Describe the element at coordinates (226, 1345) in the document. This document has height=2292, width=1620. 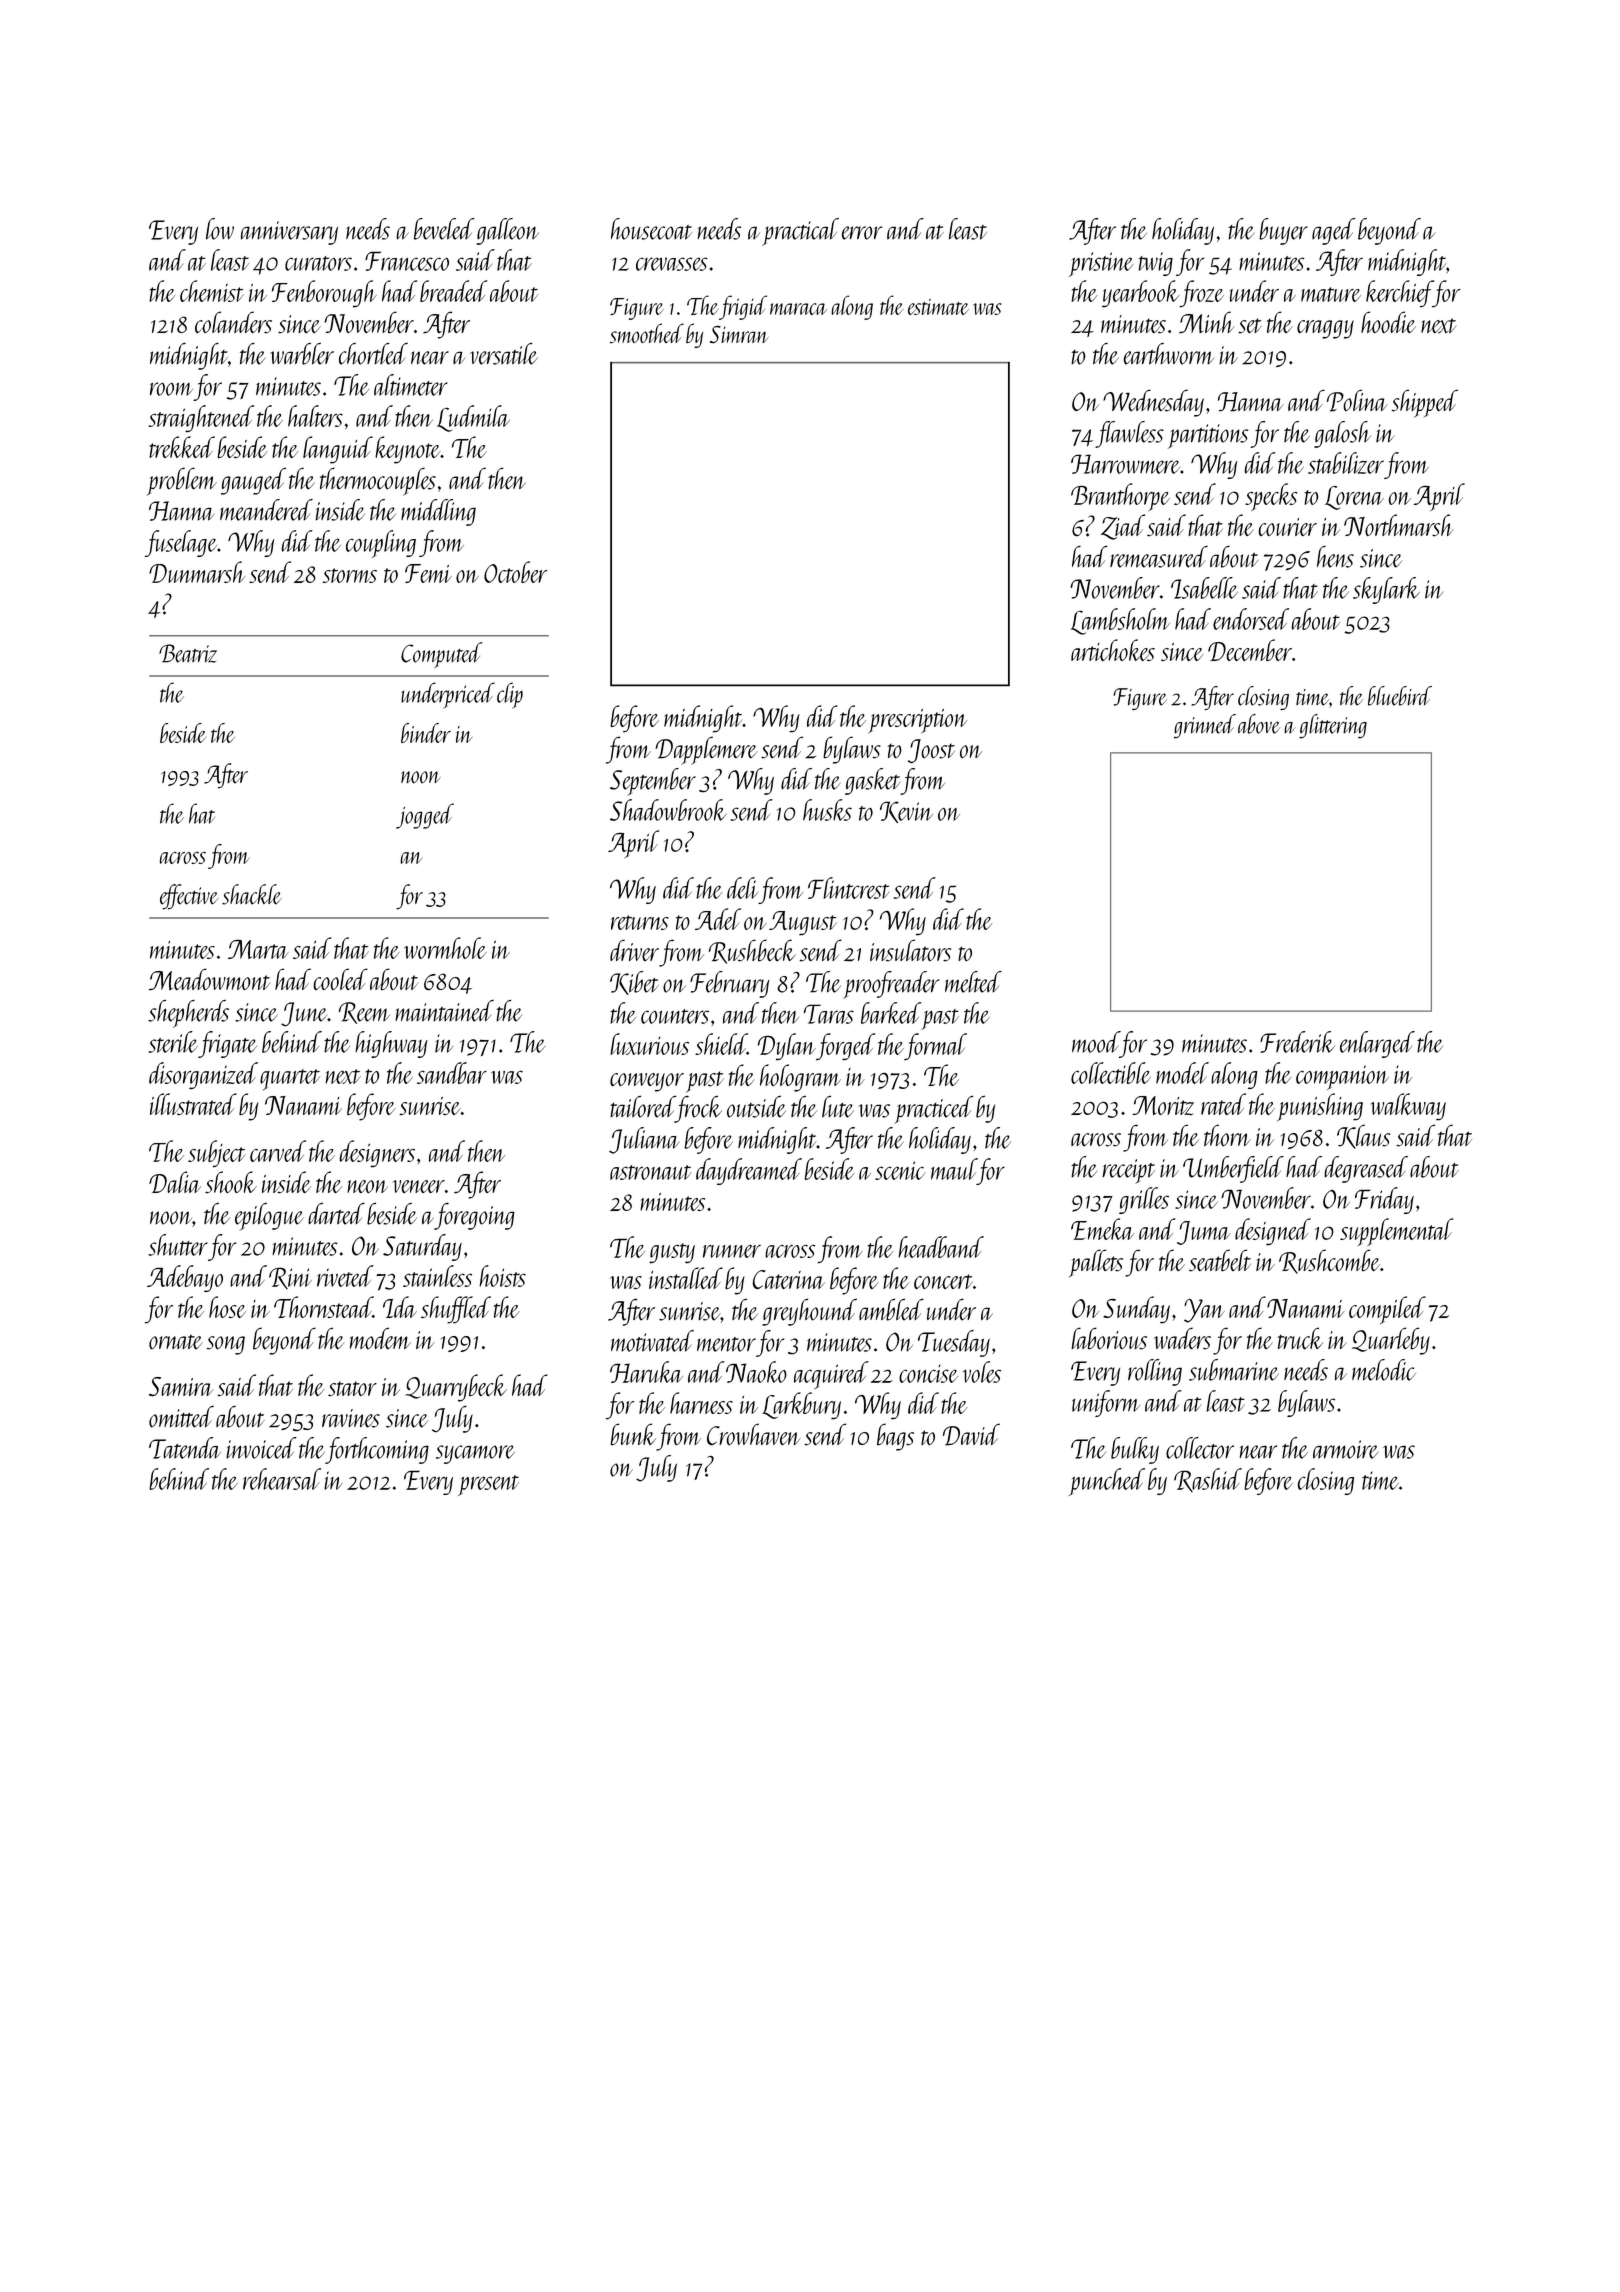
I see `song` at that location.
